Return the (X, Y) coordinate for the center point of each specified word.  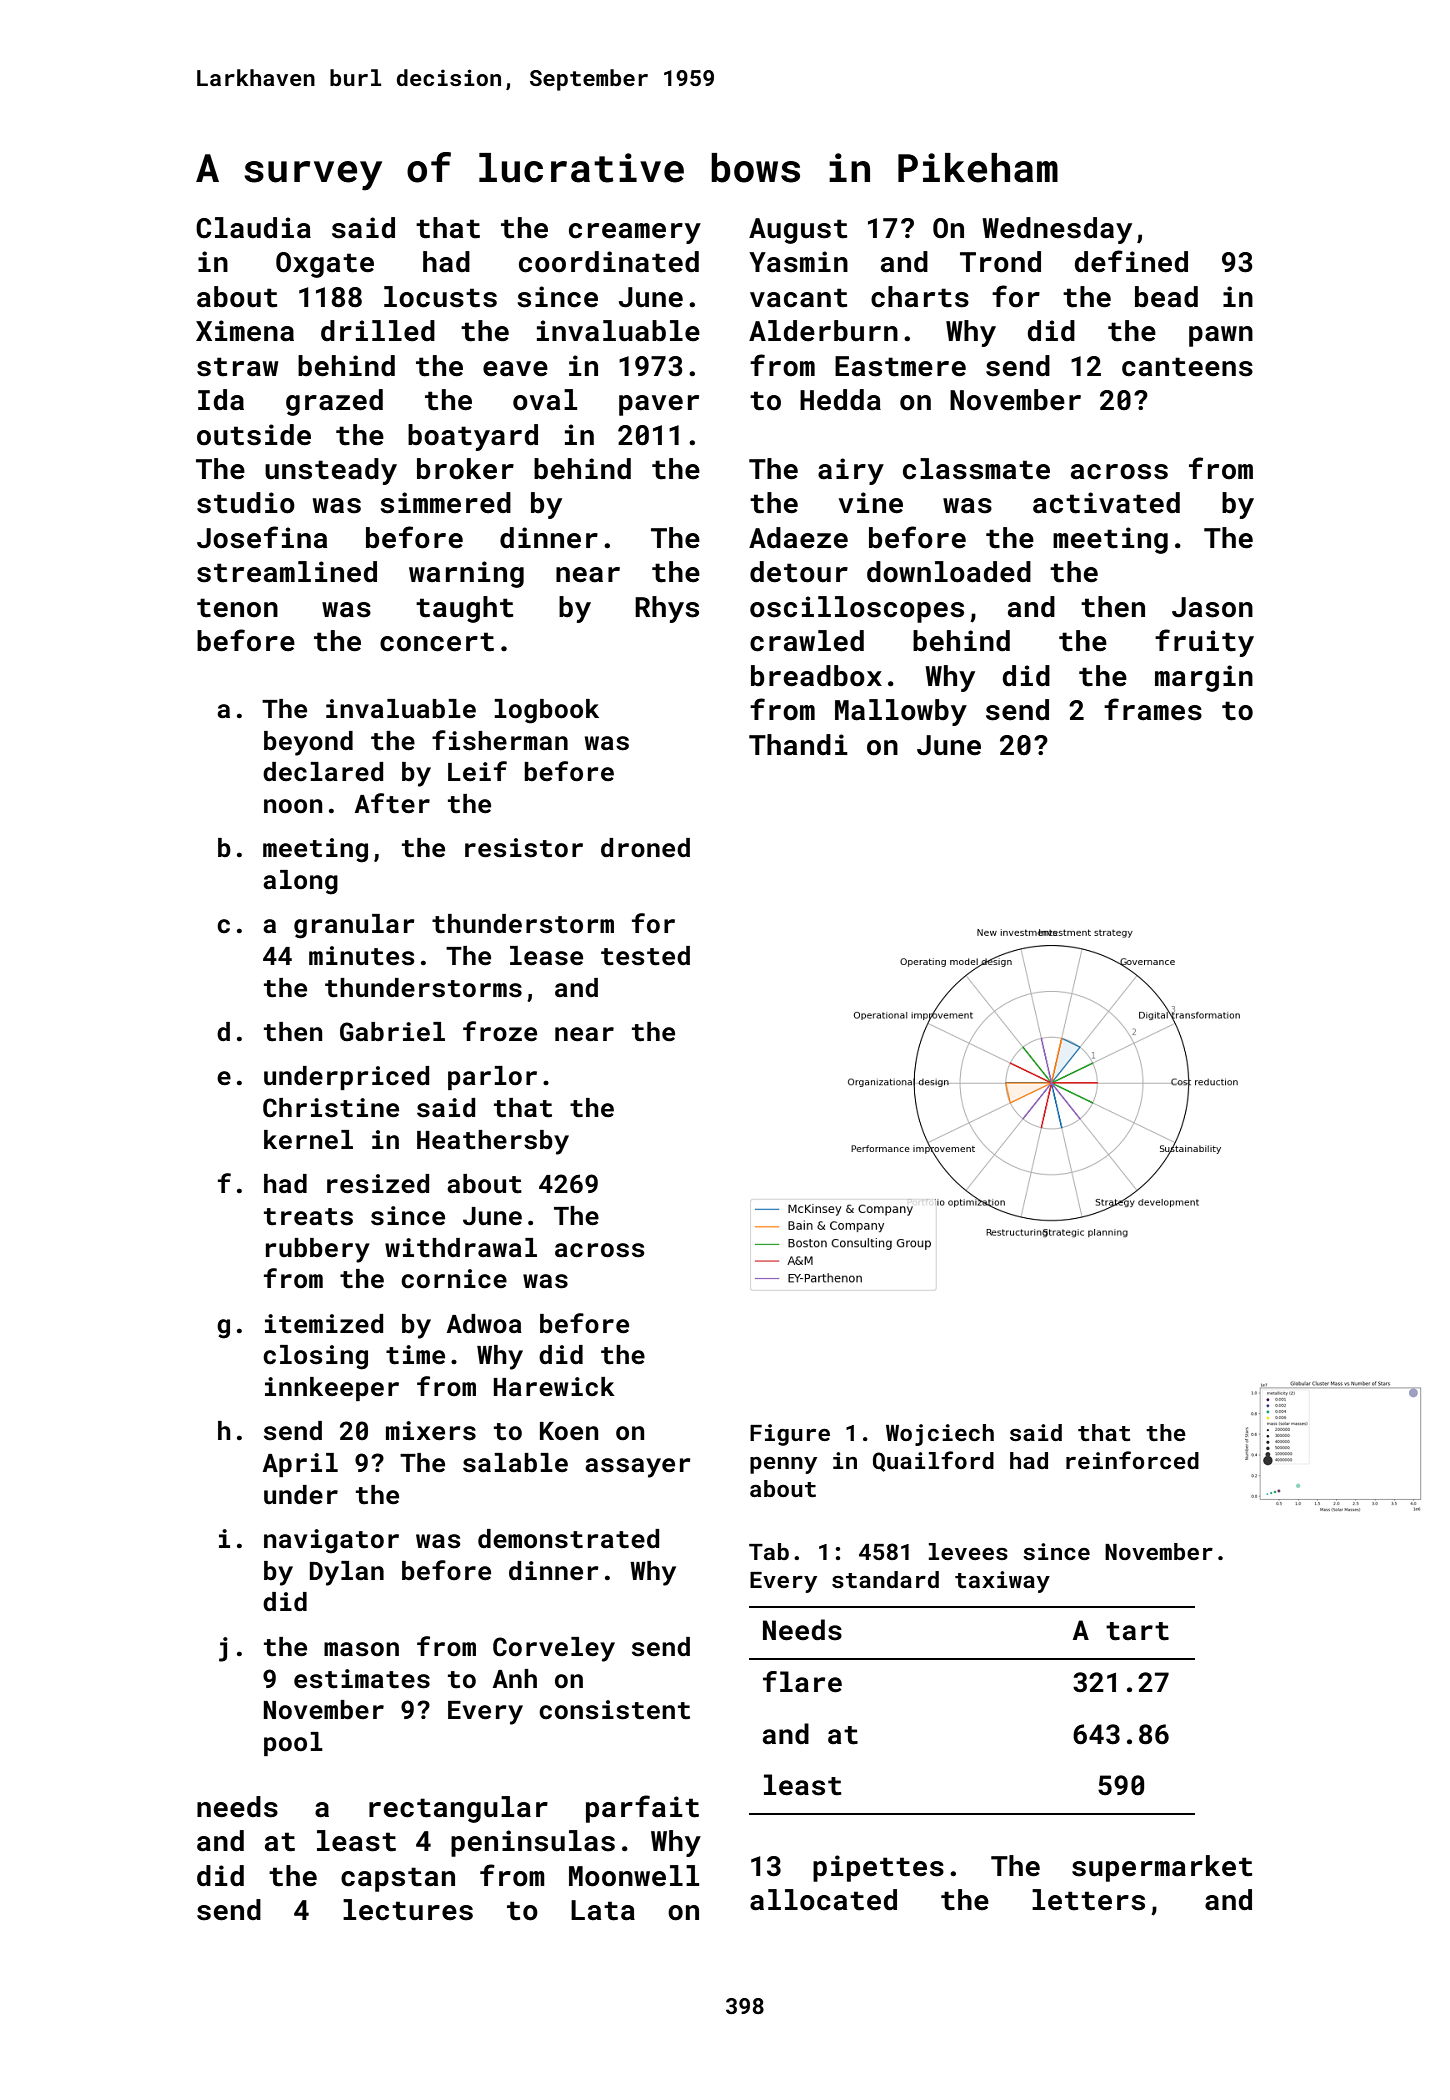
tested (645, 956)
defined (1131, 261)
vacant (799, 298)
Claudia (253, 228)
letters (1088, 1900)
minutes (361, 956)
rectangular (458, 1809)
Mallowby (901, 712)
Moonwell (634, 1876)
